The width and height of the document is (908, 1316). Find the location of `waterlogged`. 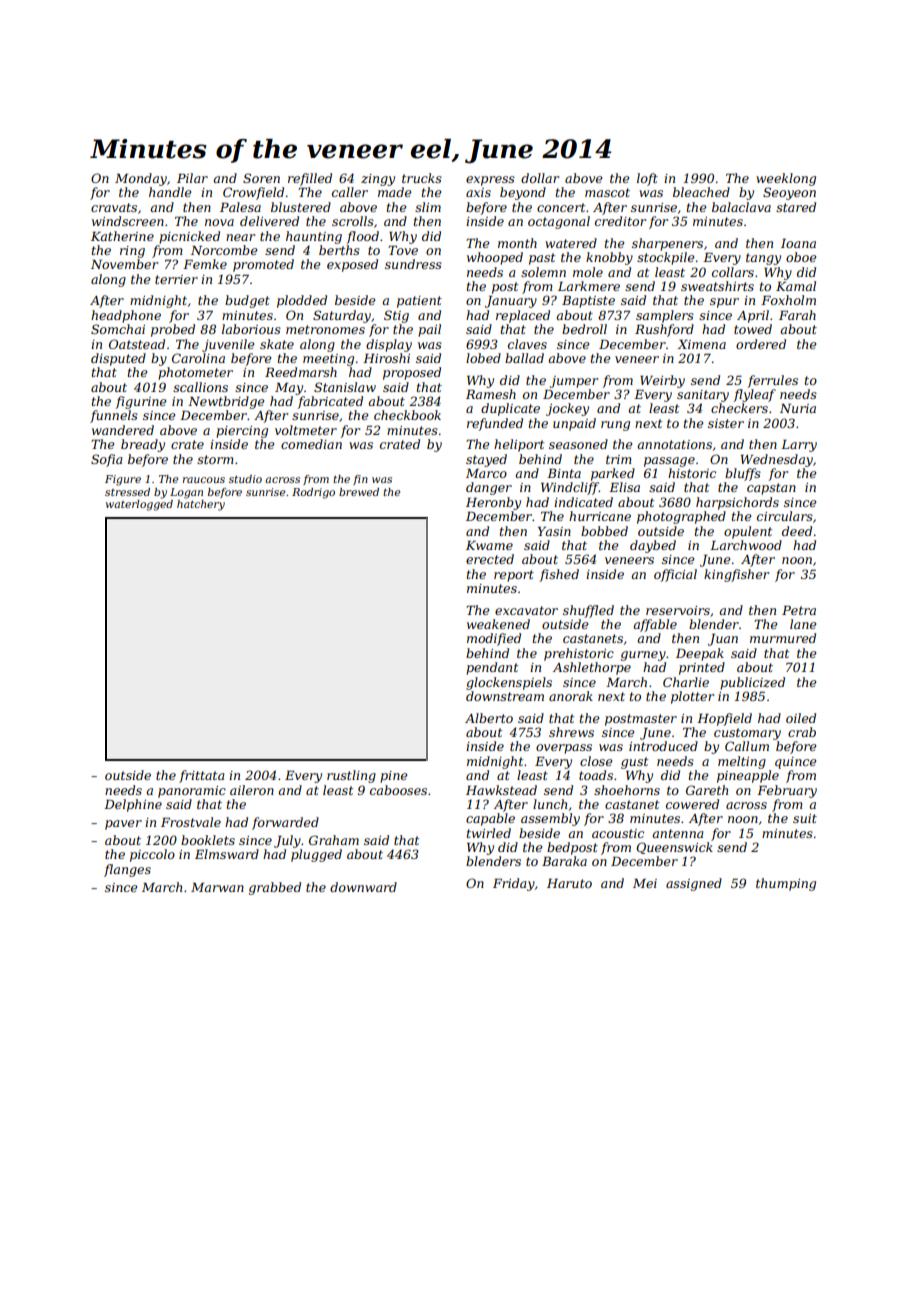

waterlogged is located at coordinates (139, 505).
